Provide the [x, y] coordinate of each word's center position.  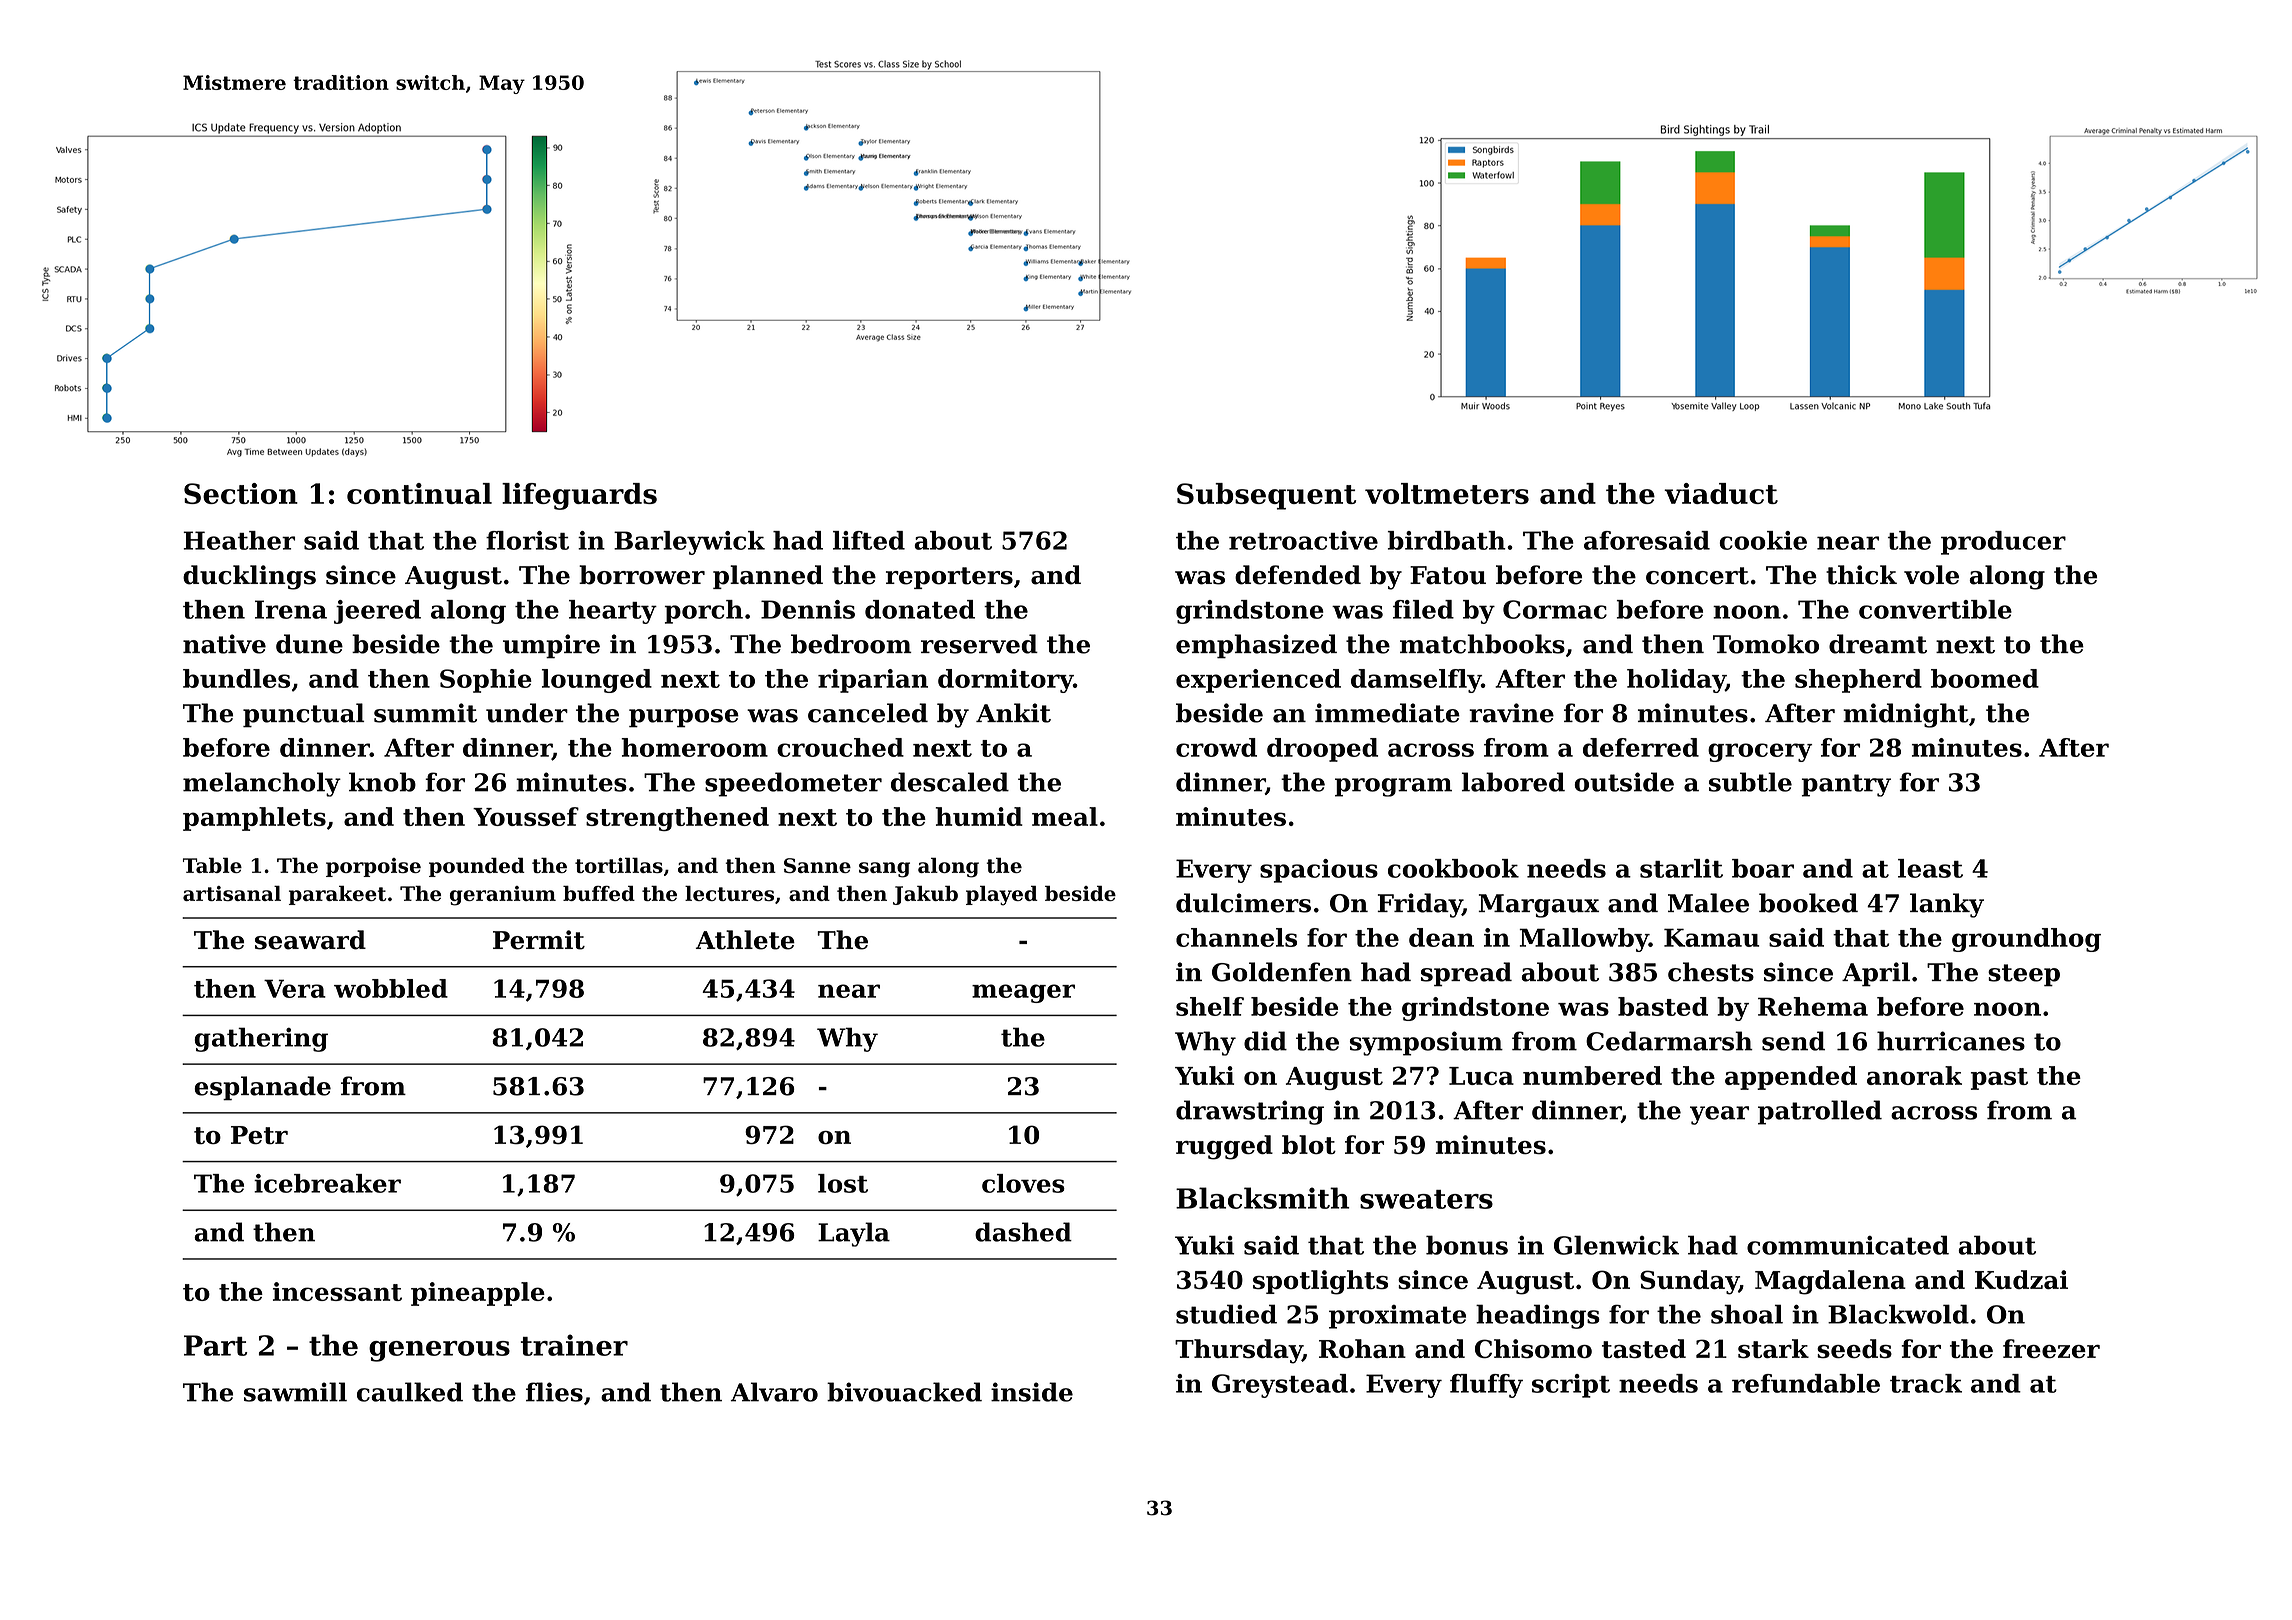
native [224, 644]
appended [1791, 1078]
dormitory [1005, 681]
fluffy [1486, 1386]
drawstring [1250, 1112]
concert [1697, 576]
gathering [261, 1039]
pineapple [478, 1294]
